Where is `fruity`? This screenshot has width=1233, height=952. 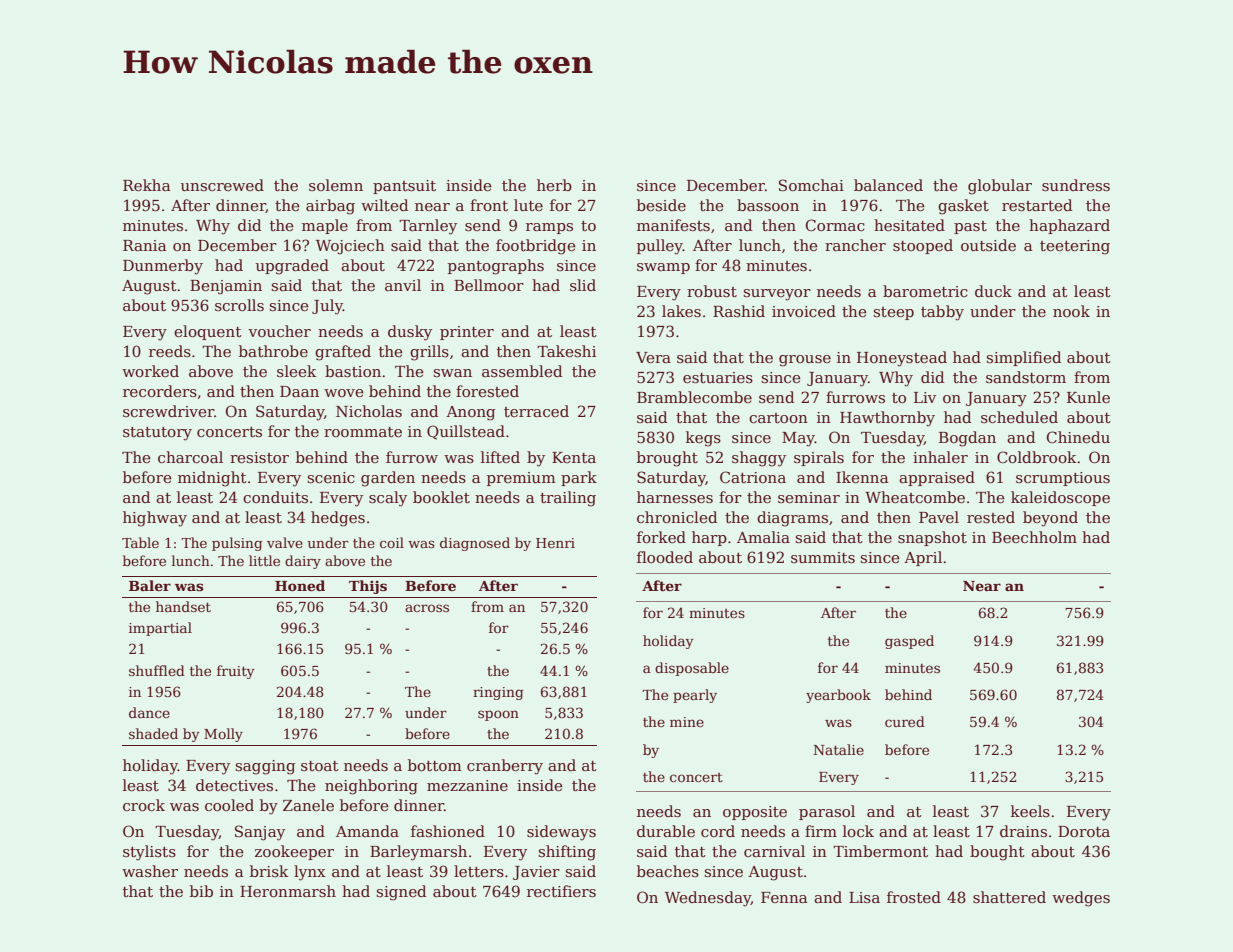 fruity is located at coordinates (236, 672).
